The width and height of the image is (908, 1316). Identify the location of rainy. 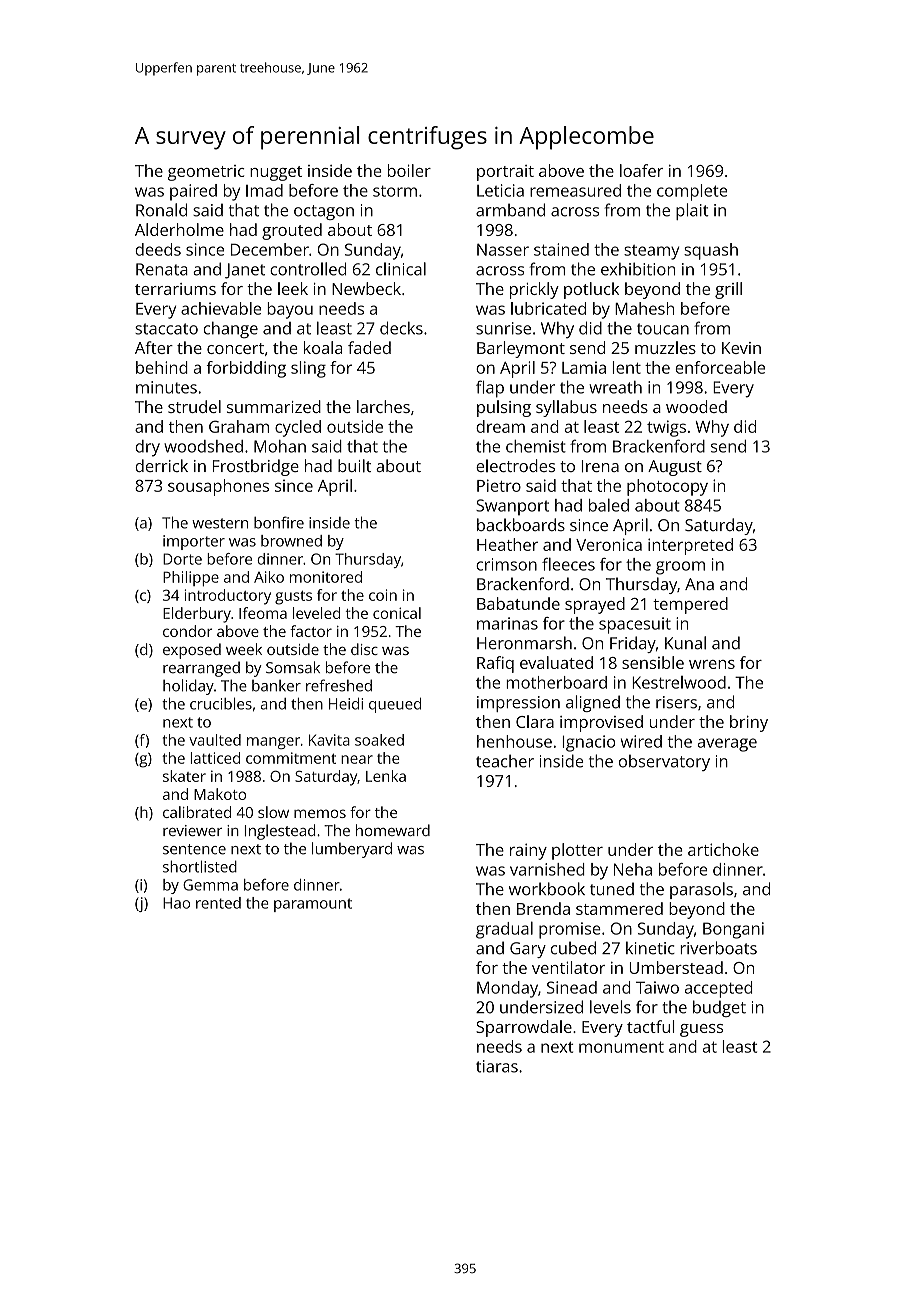
(528, 851).
